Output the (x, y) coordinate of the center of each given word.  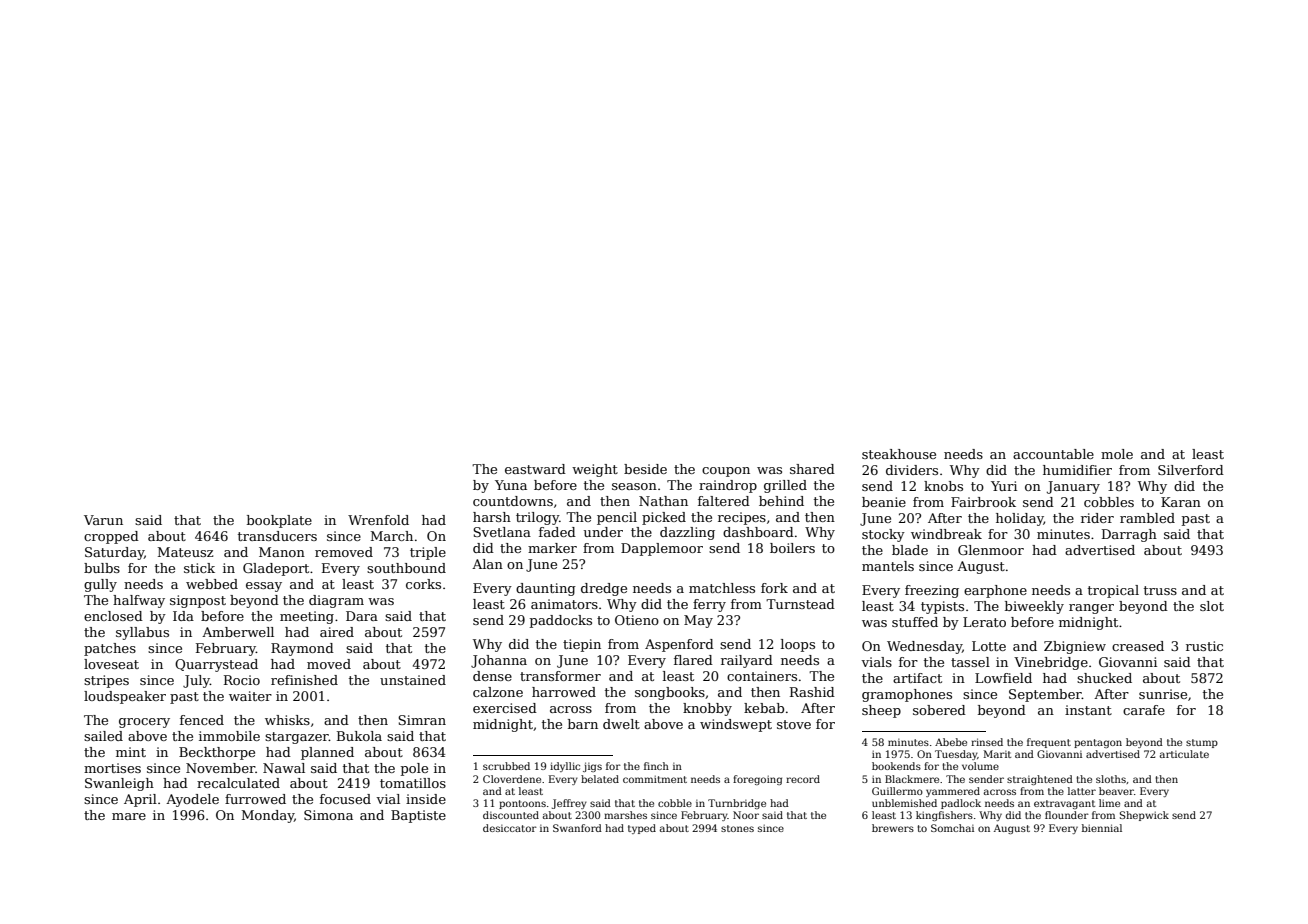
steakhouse (899, 454)
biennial (1102, 828)
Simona (328, 815)
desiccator (510, 828)
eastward (535, 469)
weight (595, 470)
